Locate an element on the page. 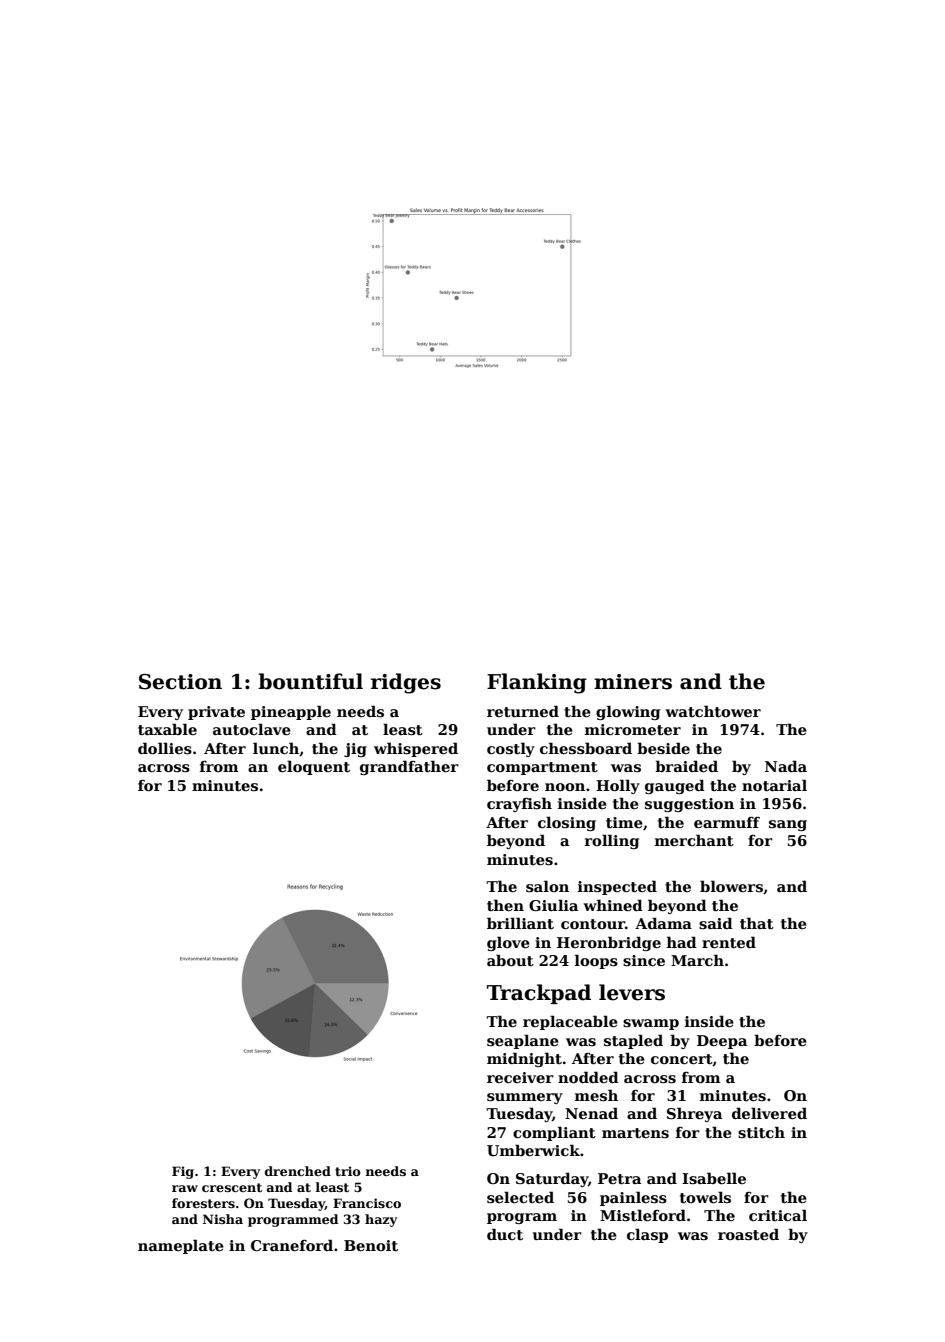 Image resolution: width=945 pixels, height=1342 pixels. nodded is located at coordinates (588, 1077).
